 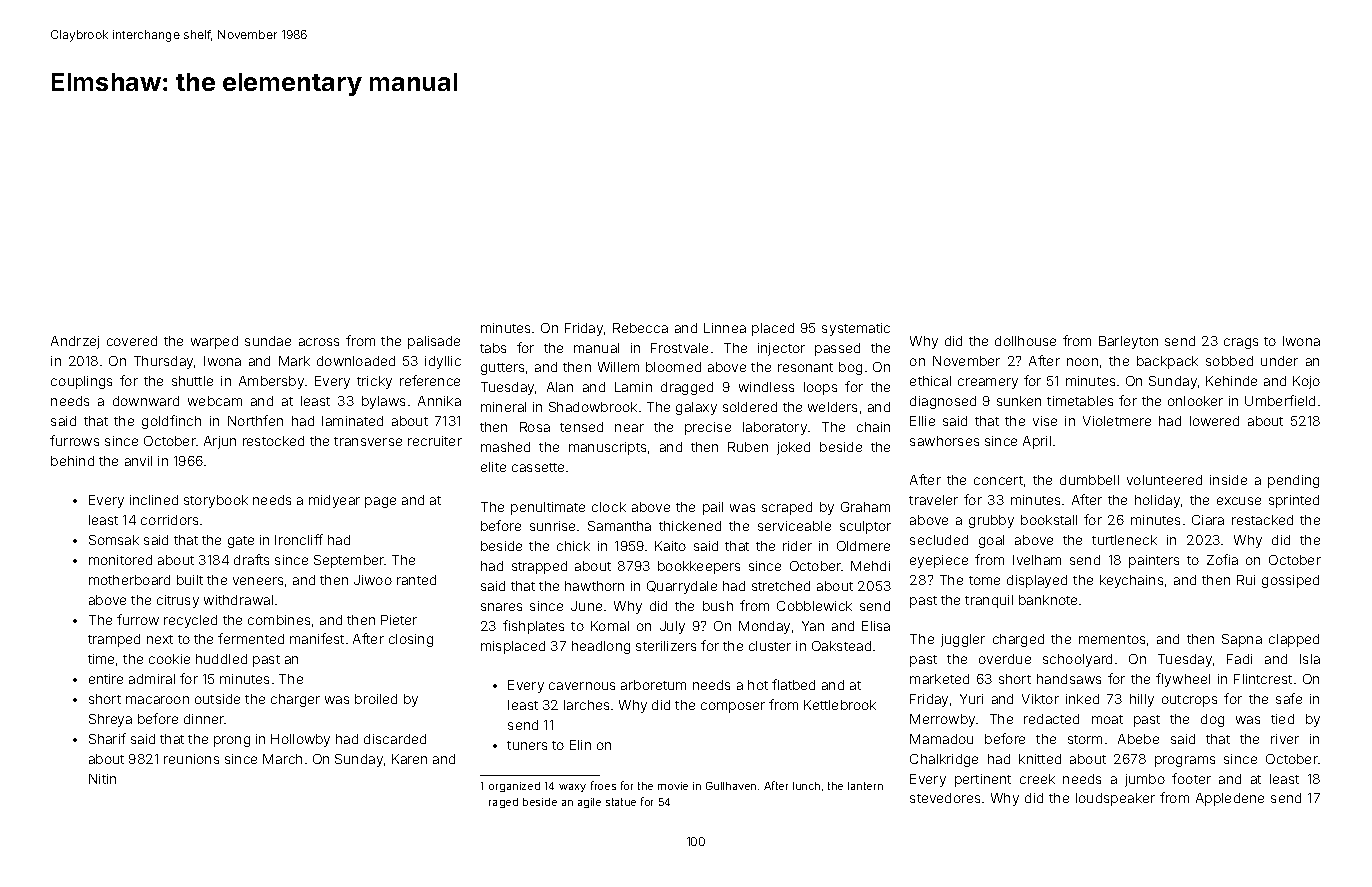 I want to click on Shreya, so click(x=110, y=720).
